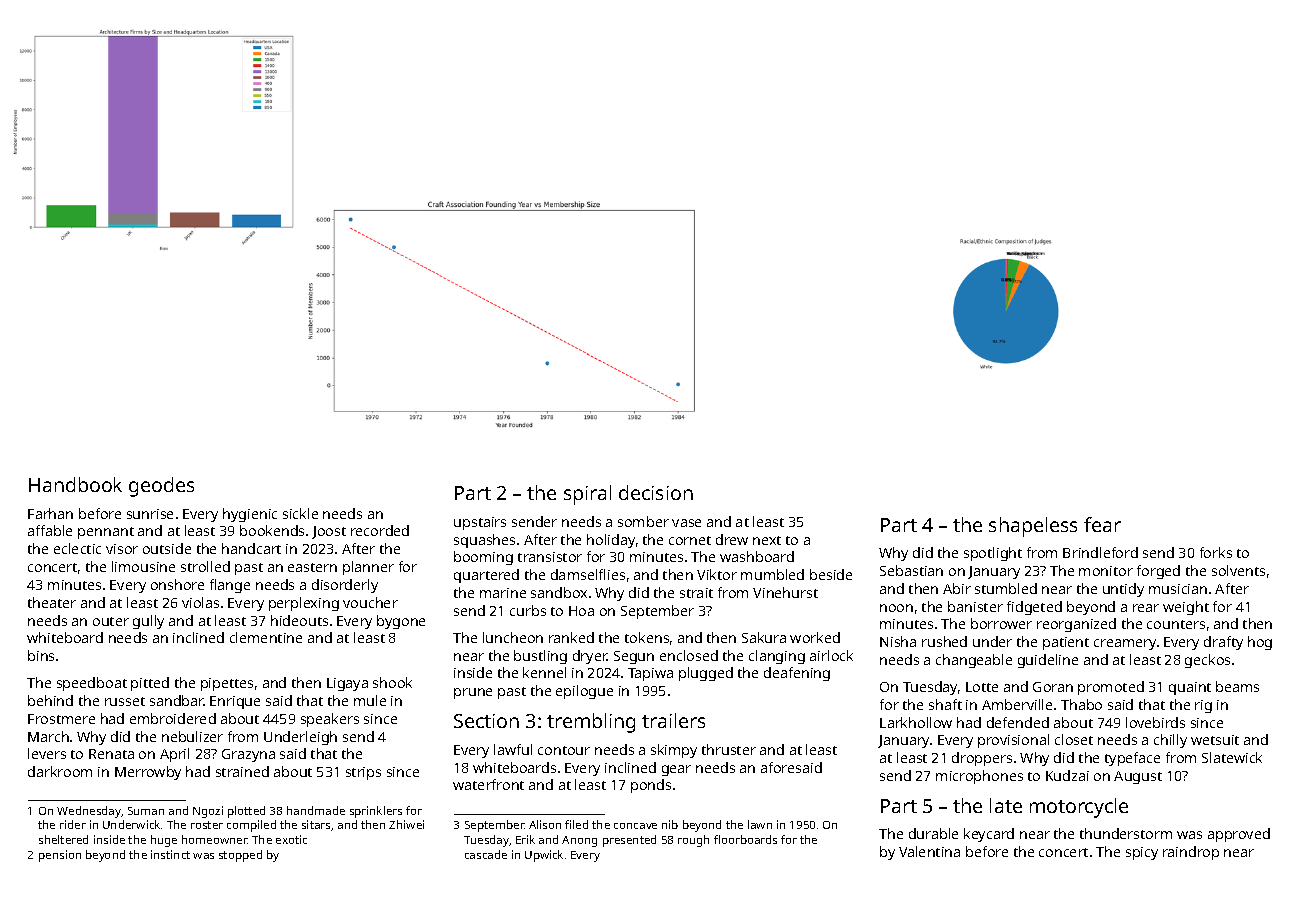 The width and height of the page is (1308, 924). What do you see at coordinates (1260, 643) in the page?
I see `hog` at bounding box center [1260, 643].
